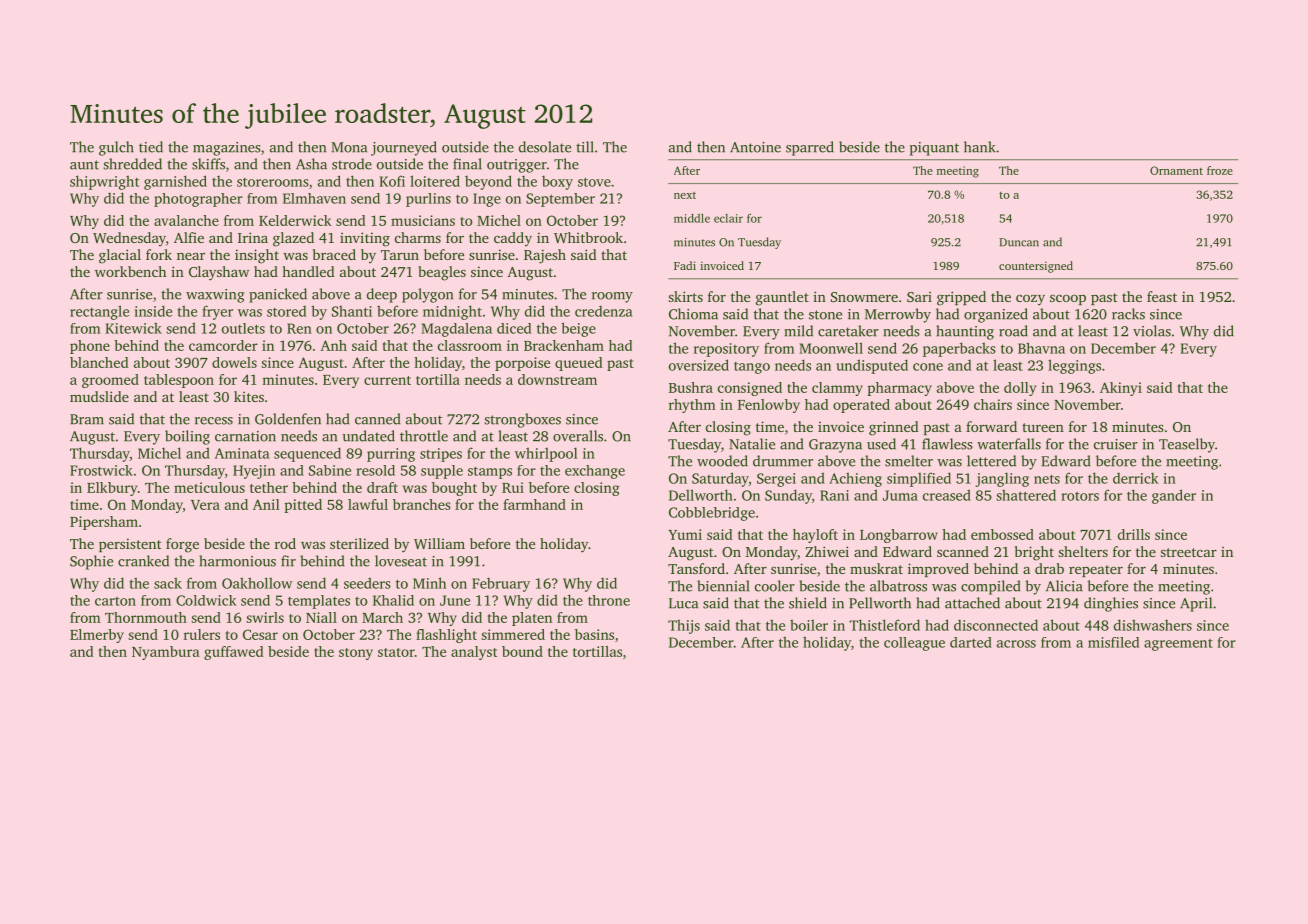 This image has width=1308, height=924. What do you see at coordinates (470, 345) in the image?
I see `classroom` at bounding box center [470, 345].
